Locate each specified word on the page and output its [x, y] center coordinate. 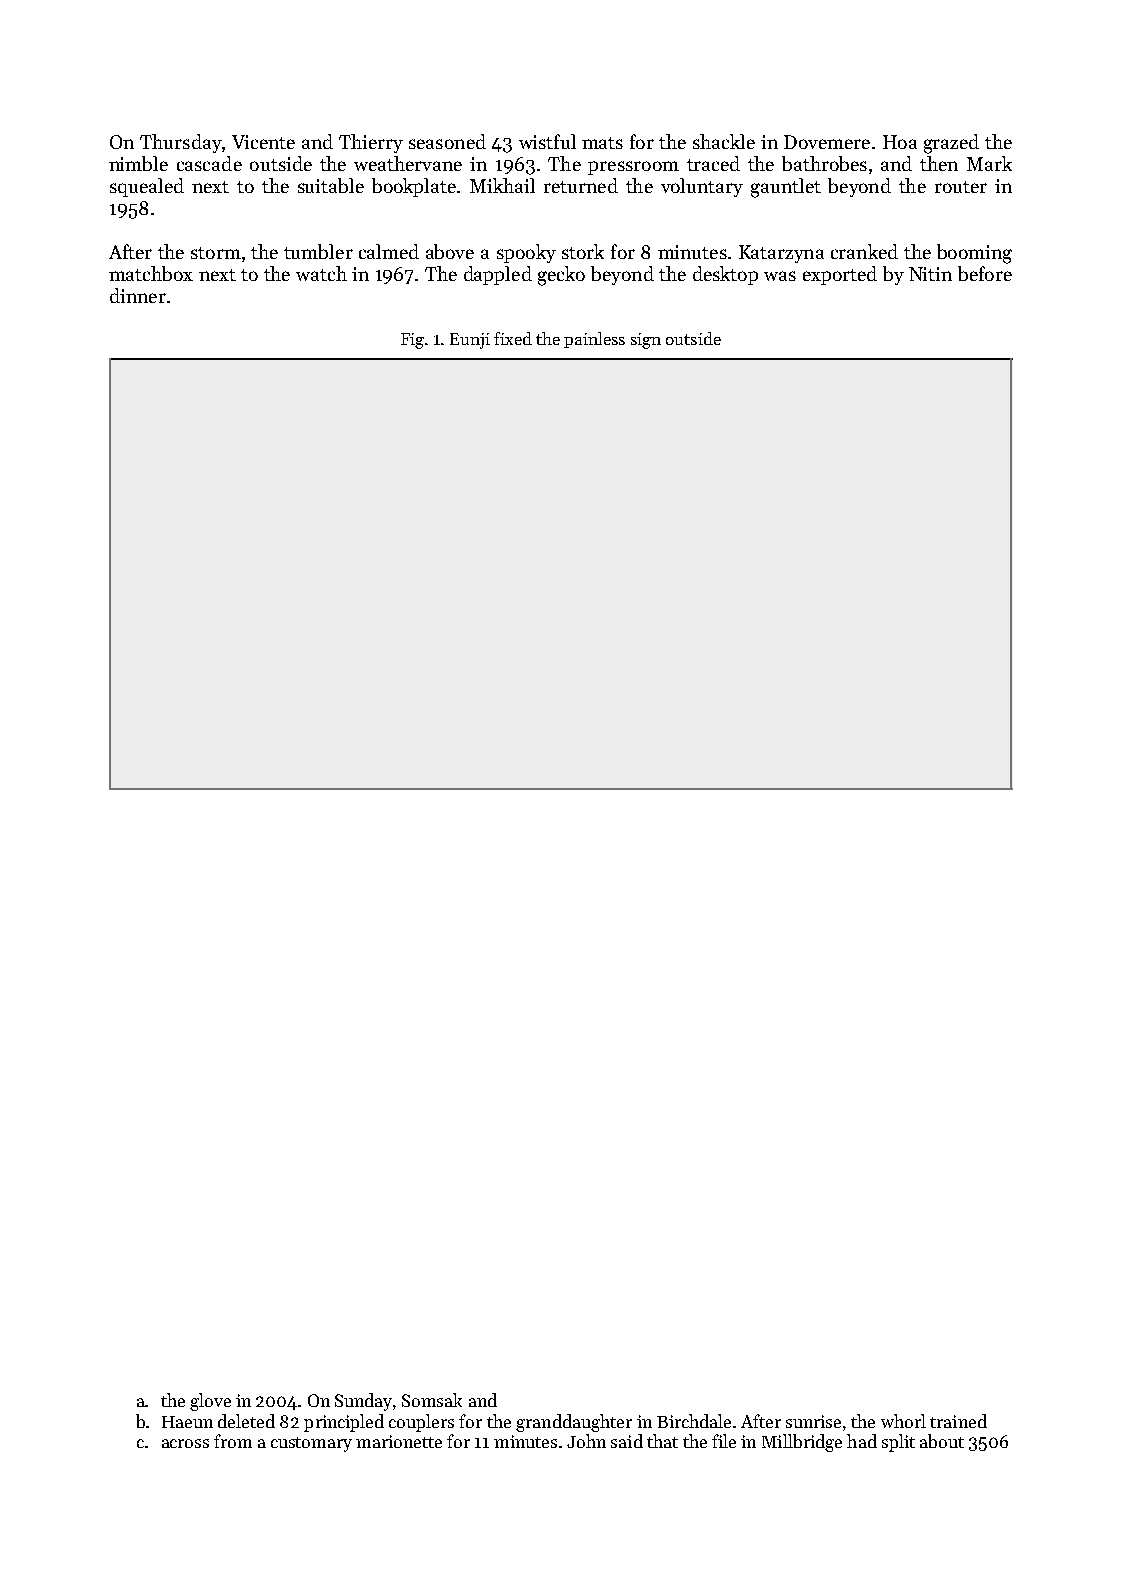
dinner [138, 295]
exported [840, 275]
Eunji [470, 341]
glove [210, 1402]
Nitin [930, 274]
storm [216, 253]
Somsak [432, 1400]
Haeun [187, 1422]
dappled [498, 275]
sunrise [813, 1421]
